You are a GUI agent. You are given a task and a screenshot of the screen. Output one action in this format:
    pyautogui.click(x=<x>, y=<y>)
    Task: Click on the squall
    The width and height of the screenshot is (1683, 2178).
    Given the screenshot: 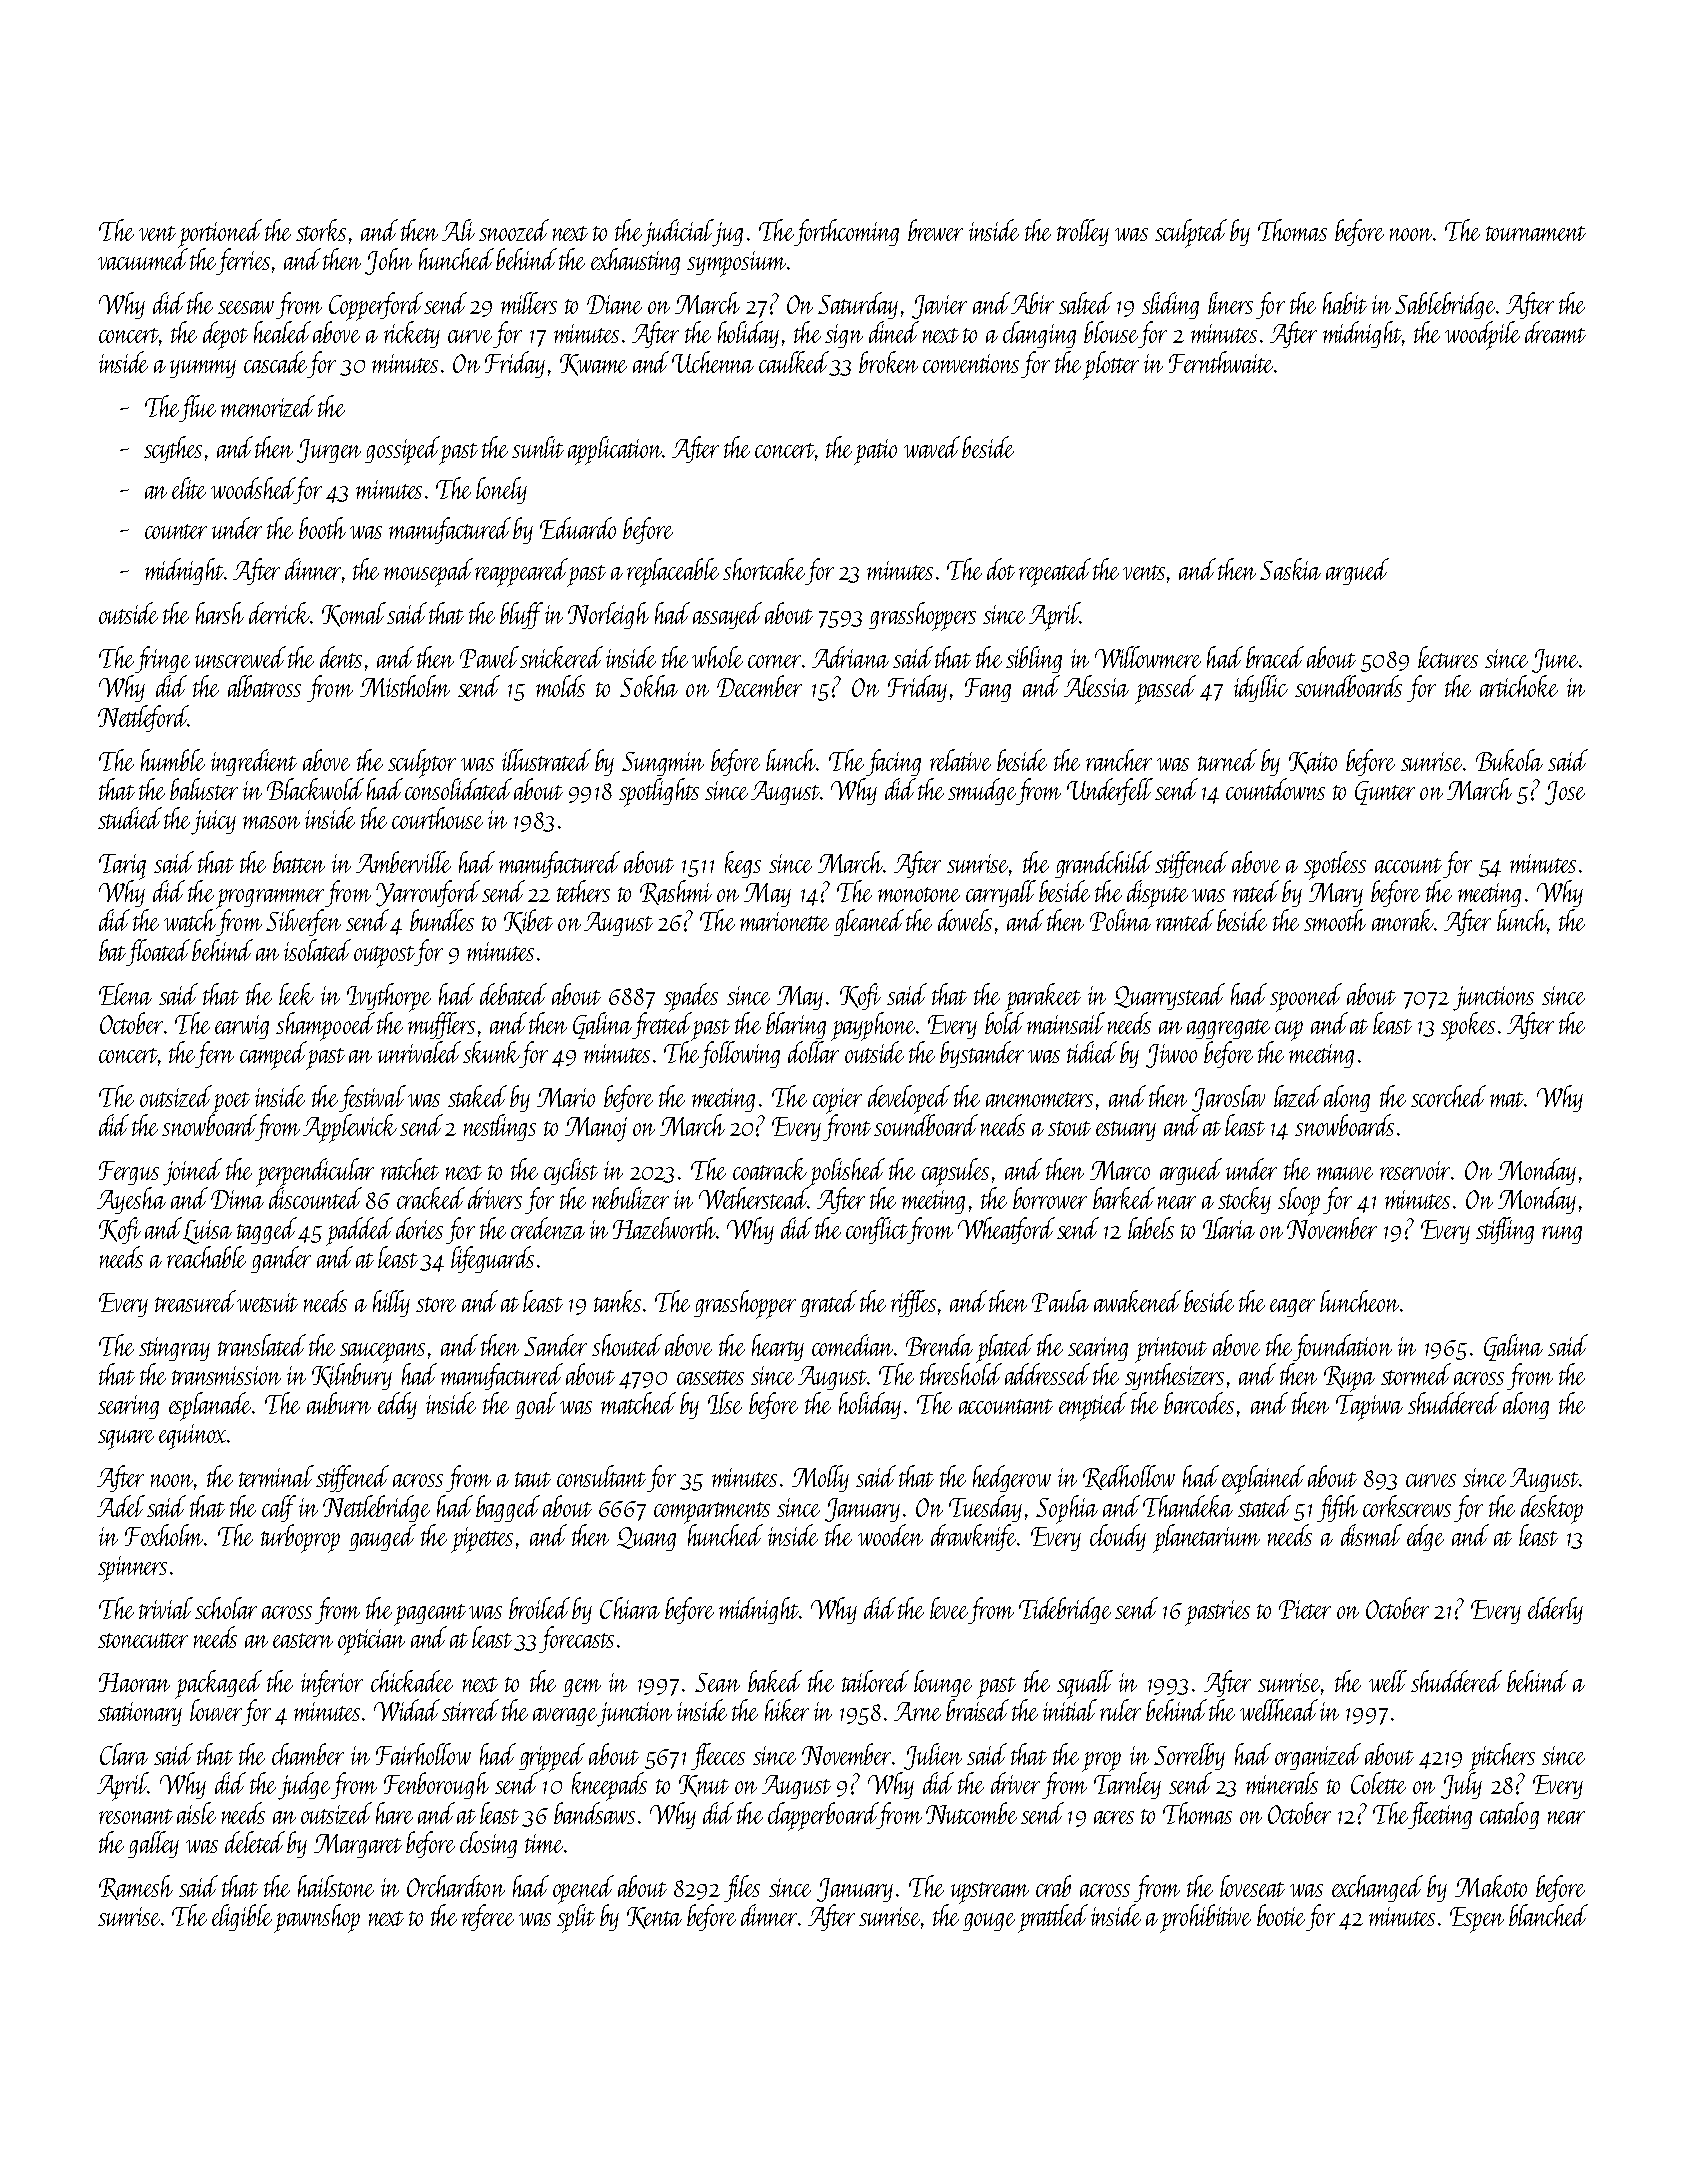 What is the action you would take?
    pyautogui.click(x=1085, y=1684)
